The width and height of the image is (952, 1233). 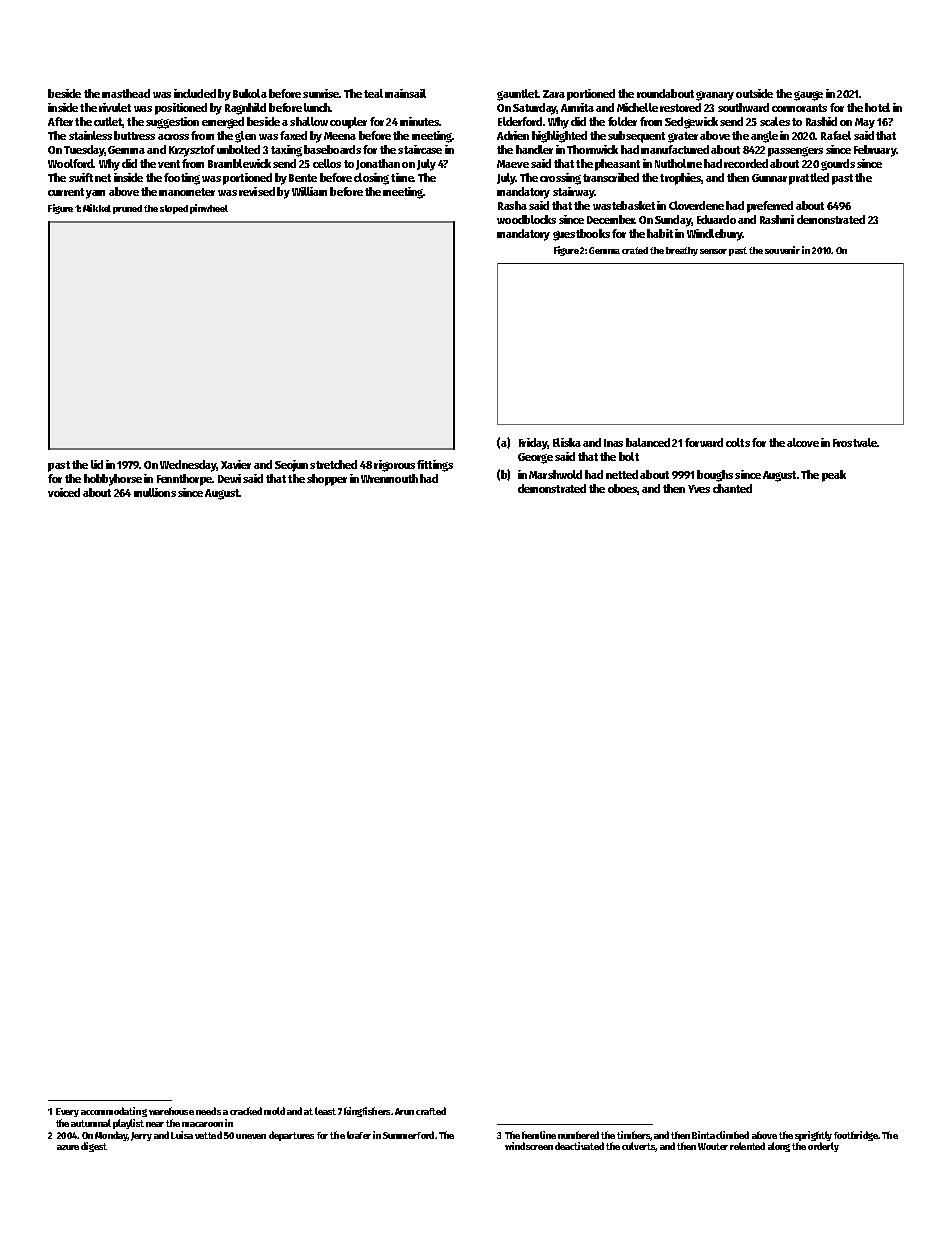 What do you see at coordinates (246, 1111) in the image?
I see `cracked` at bounding box center [246, 1111].
